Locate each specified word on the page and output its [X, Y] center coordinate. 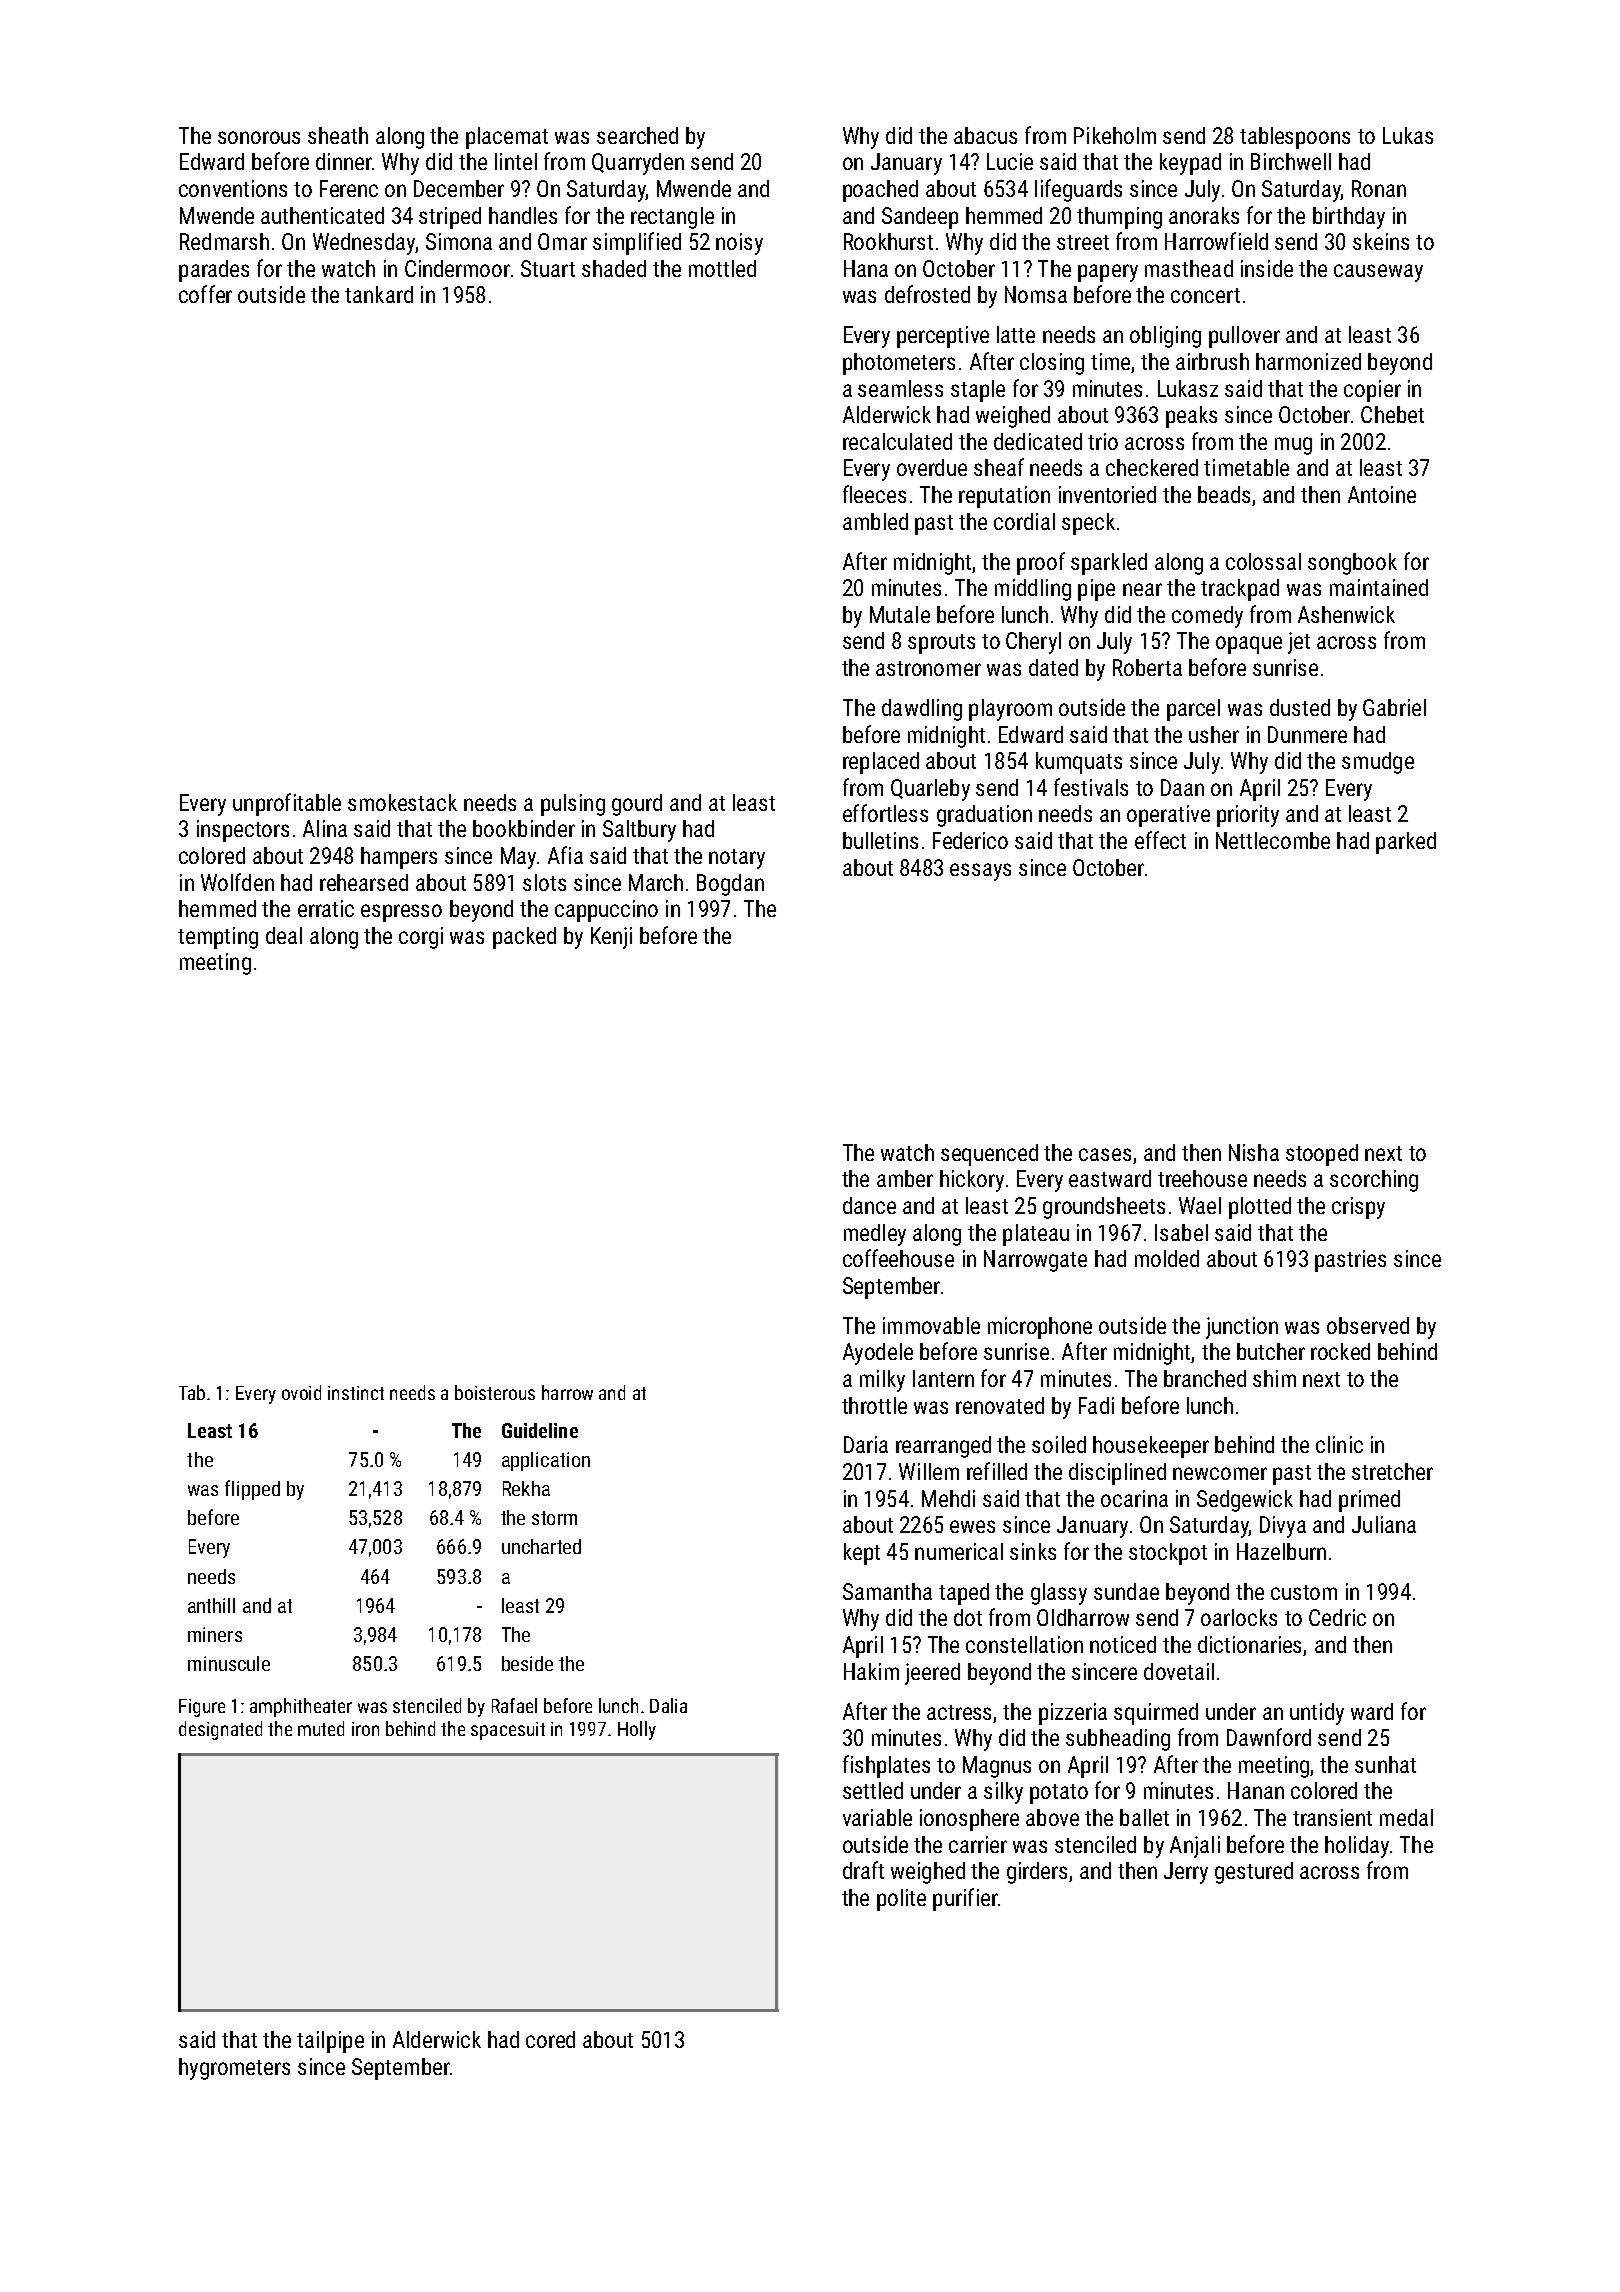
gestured [1254, 1873]
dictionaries [1251, 1646]
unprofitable [287, 804]
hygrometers [234, 2069]
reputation [1004, 497]
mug [1293, 446]
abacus [985, 135]
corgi [421, 938]
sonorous [259, 137]
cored [550, 2039]
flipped [252, 1490]
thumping [1119, 218]
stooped [1322, 1155]
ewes [972, 1526]
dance [869, 1205]
